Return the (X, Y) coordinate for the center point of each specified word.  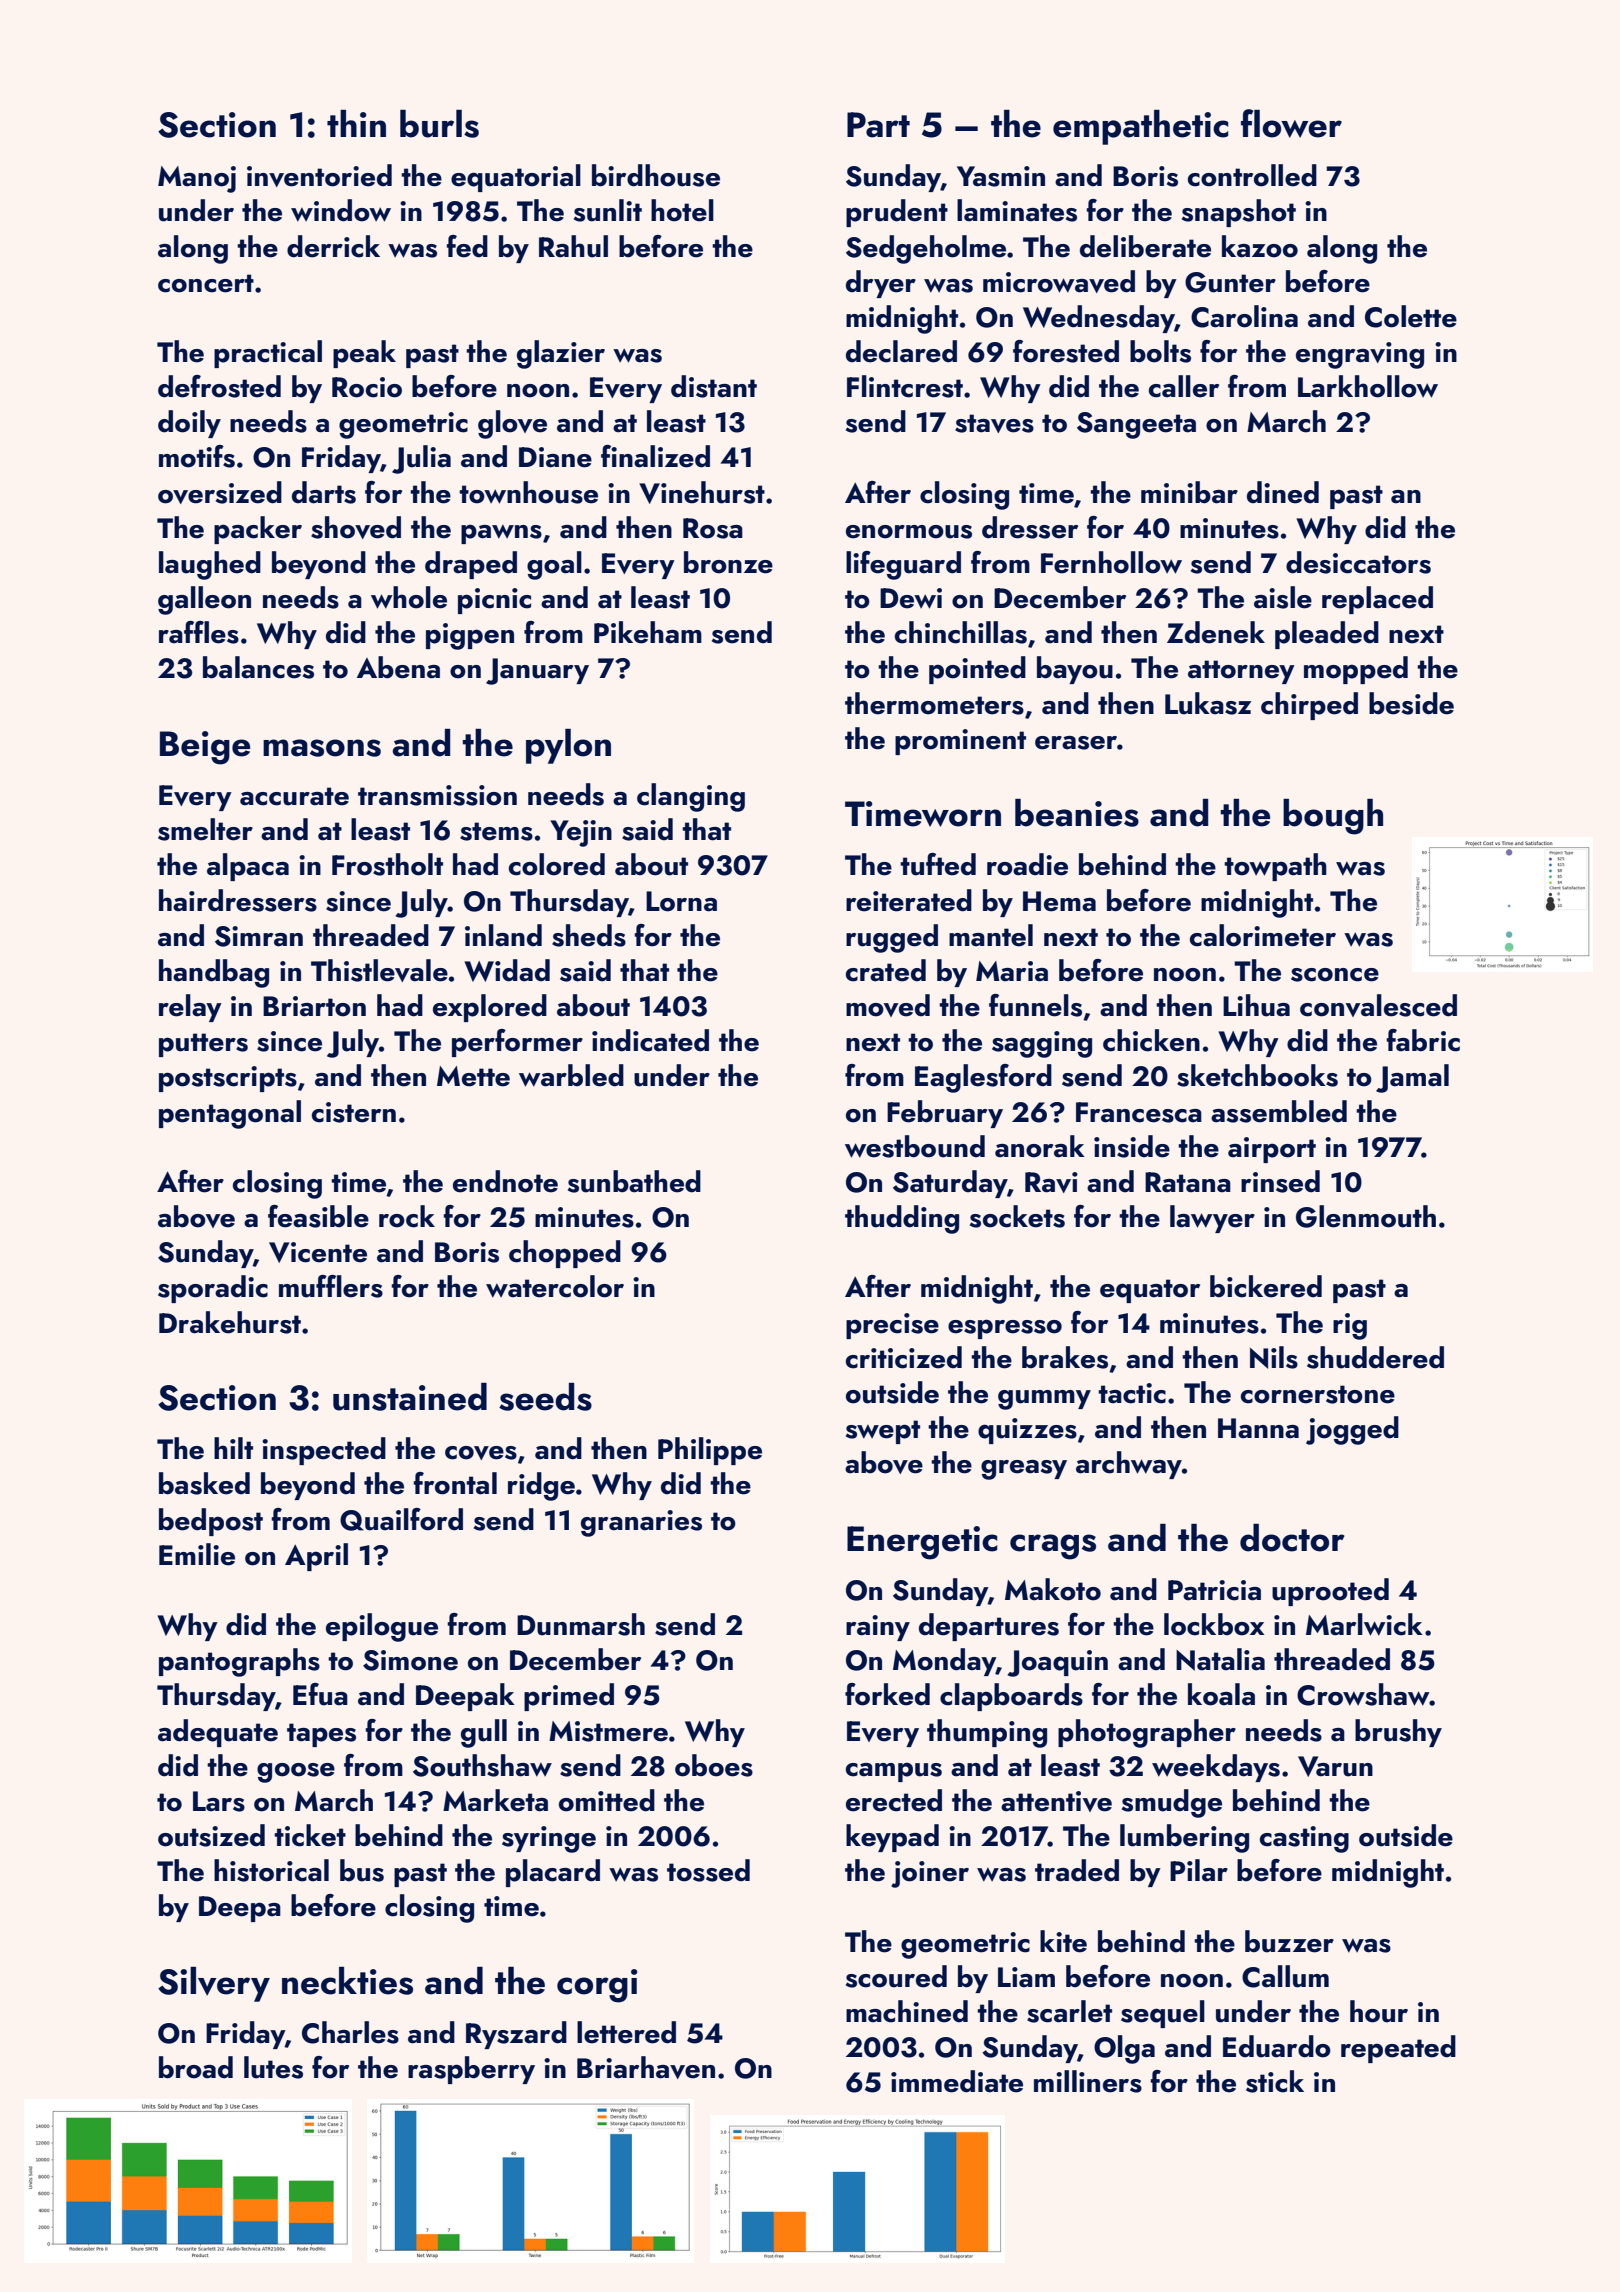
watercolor (555, 1286)
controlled (1252, 175)
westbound (915, 1146)
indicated (650, 1040)
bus (362, 1870)
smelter (205, 829)
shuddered (1375, 1357)
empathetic (1141, 127)
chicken (1151, 1040)
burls (439, 124)
